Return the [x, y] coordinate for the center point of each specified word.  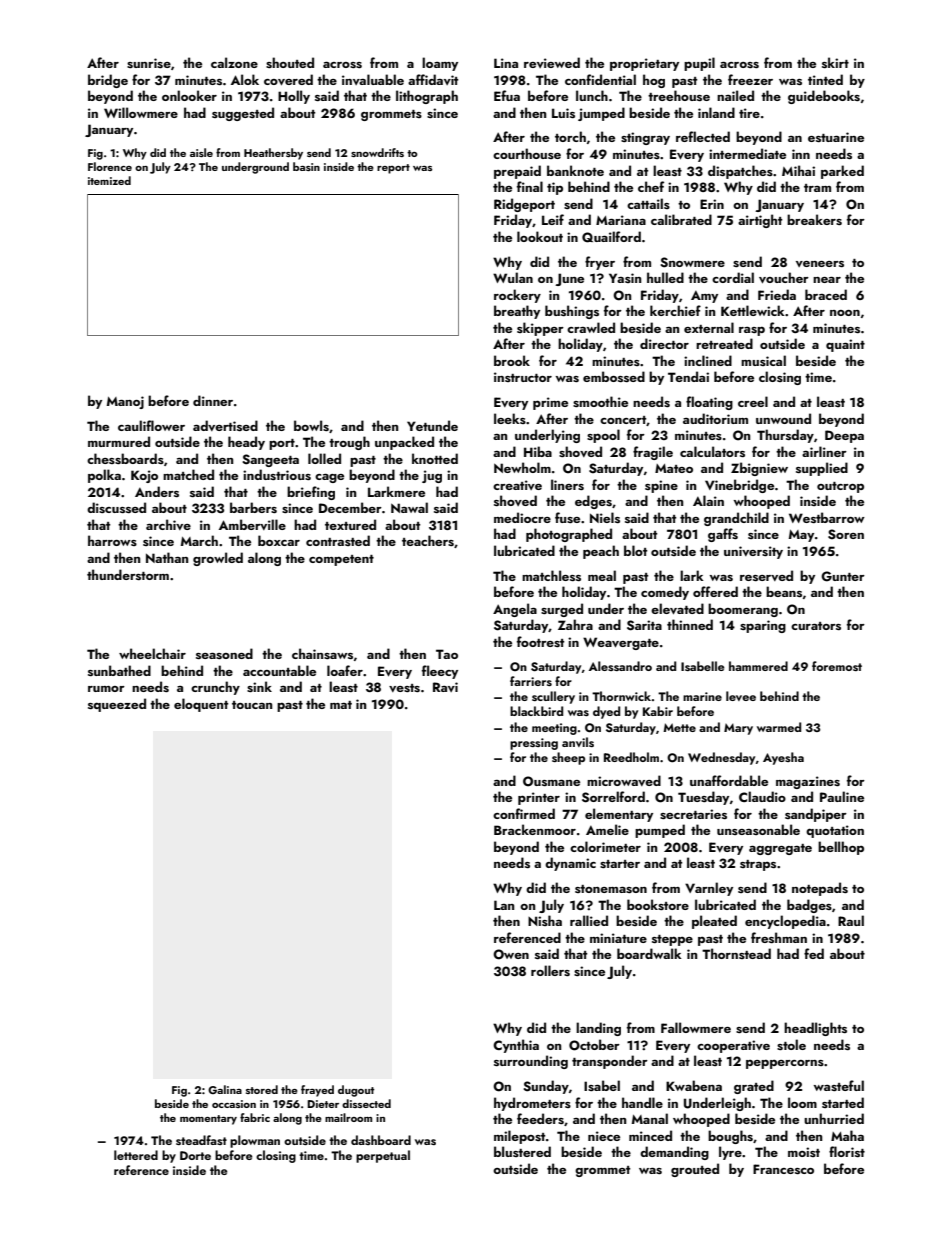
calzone [234, 62]
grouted [695, 1170]
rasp [752, 331]
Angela [515, 610]
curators [816, 626]
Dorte [195, 1155]
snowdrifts [377, 152]
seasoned [224, 653]
